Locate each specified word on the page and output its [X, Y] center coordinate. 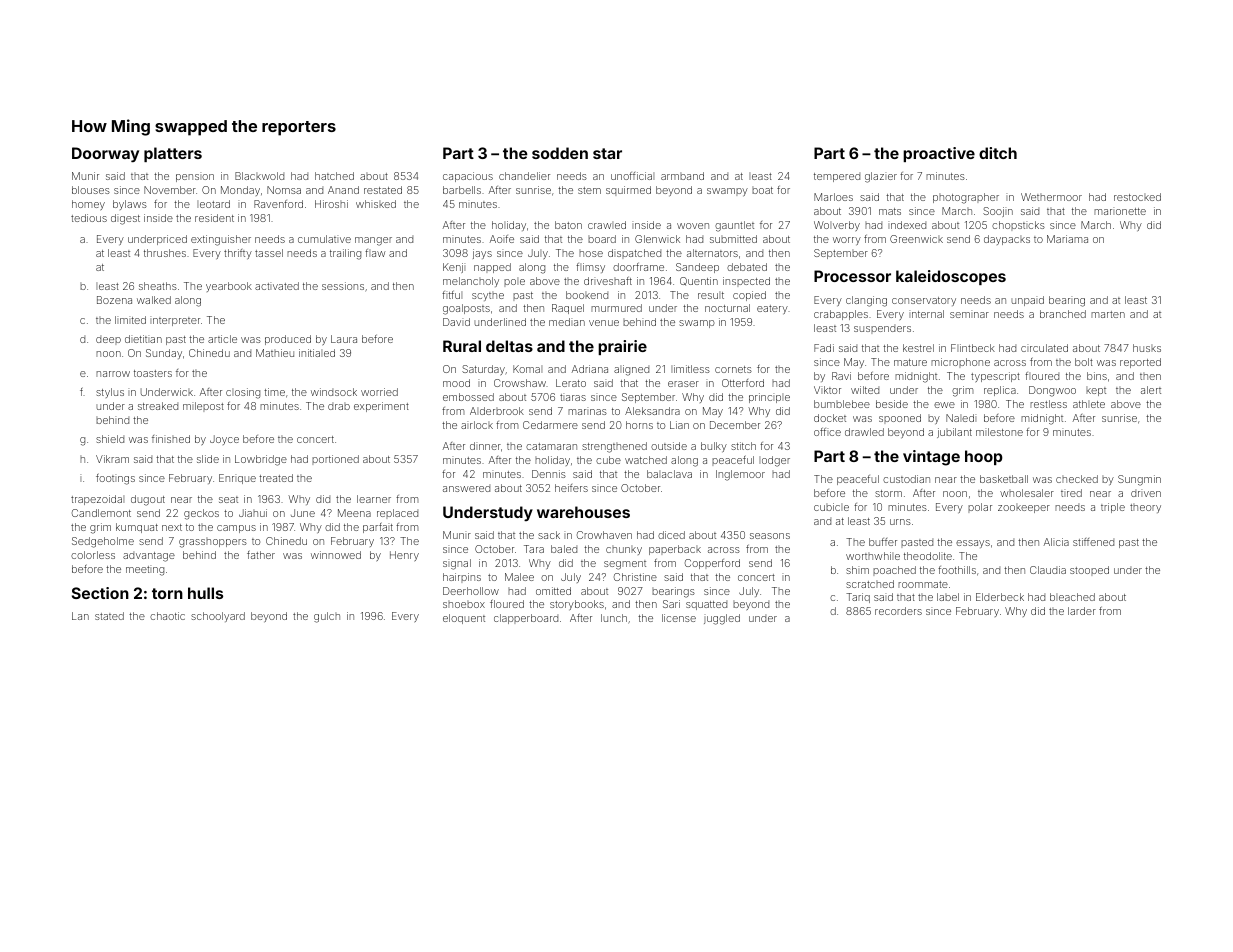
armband [682, 176]
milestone [999, 432]
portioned [335, 460]
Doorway [105, 154]
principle [769, 398]
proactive [939, 154]
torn [167, 593]
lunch [614, 618]
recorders [898, 611]
